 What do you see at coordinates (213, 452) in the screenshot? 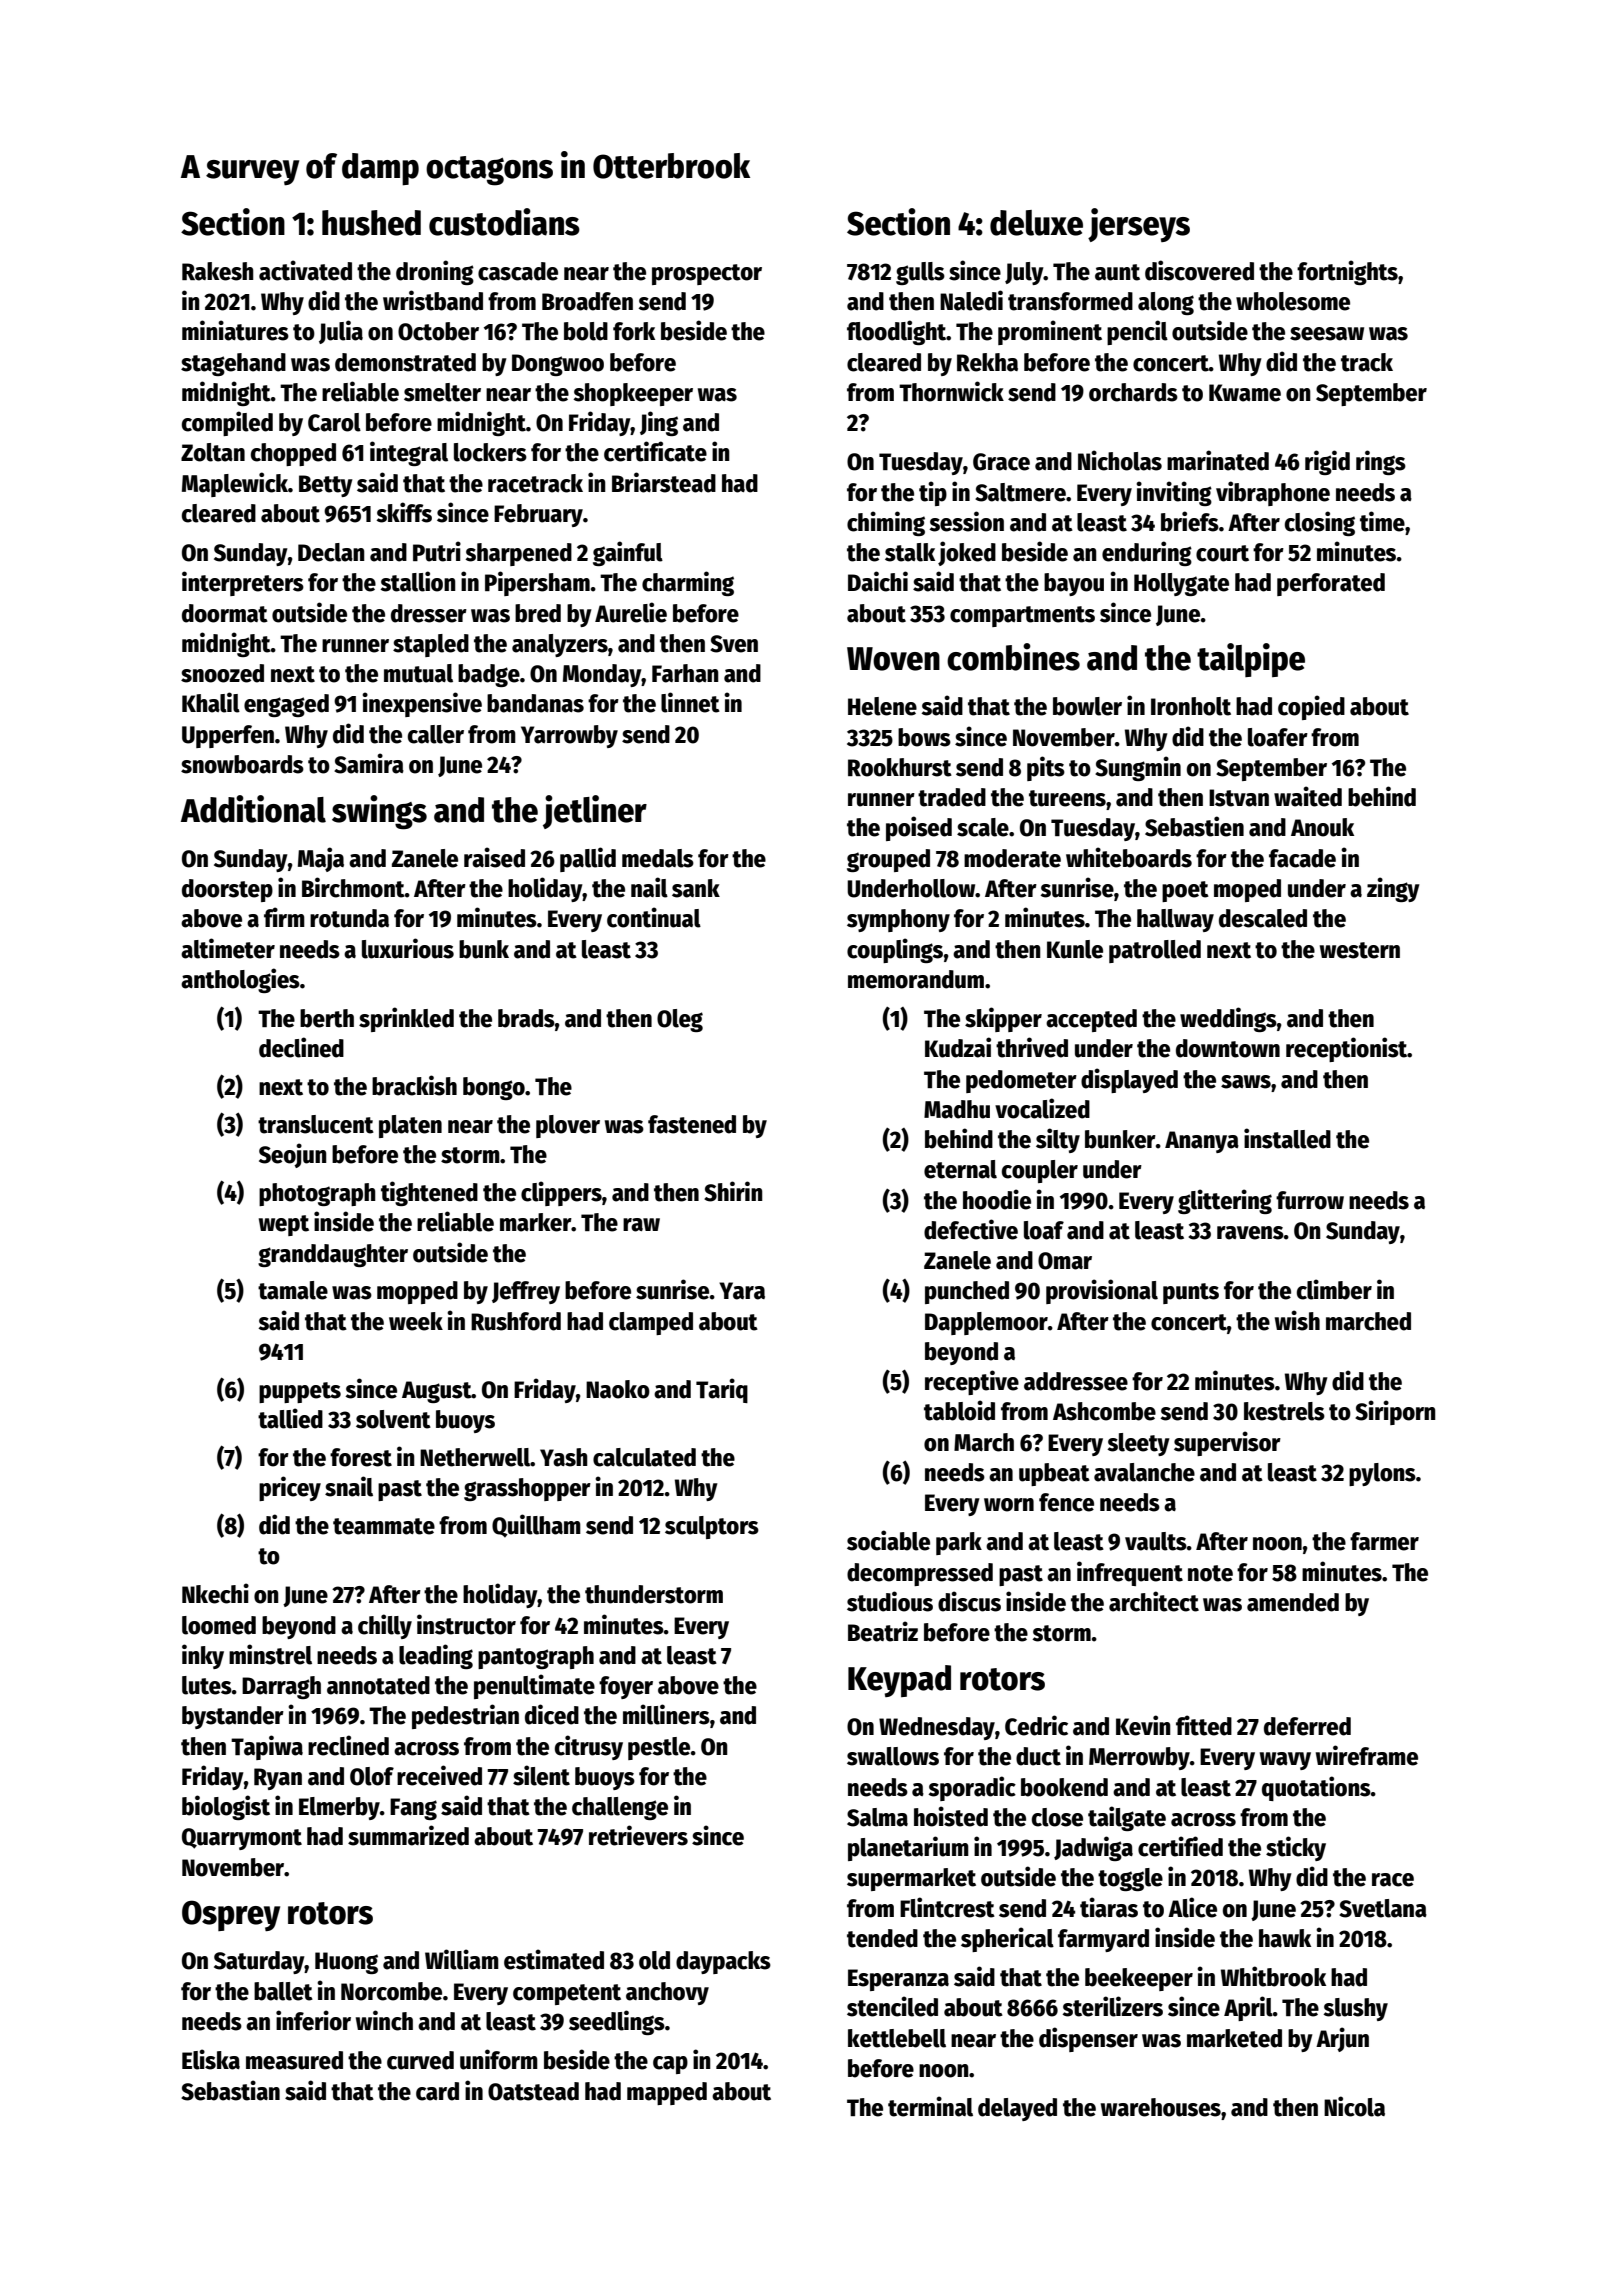
I see `Zoltan` at bounding box center [213, 452].
